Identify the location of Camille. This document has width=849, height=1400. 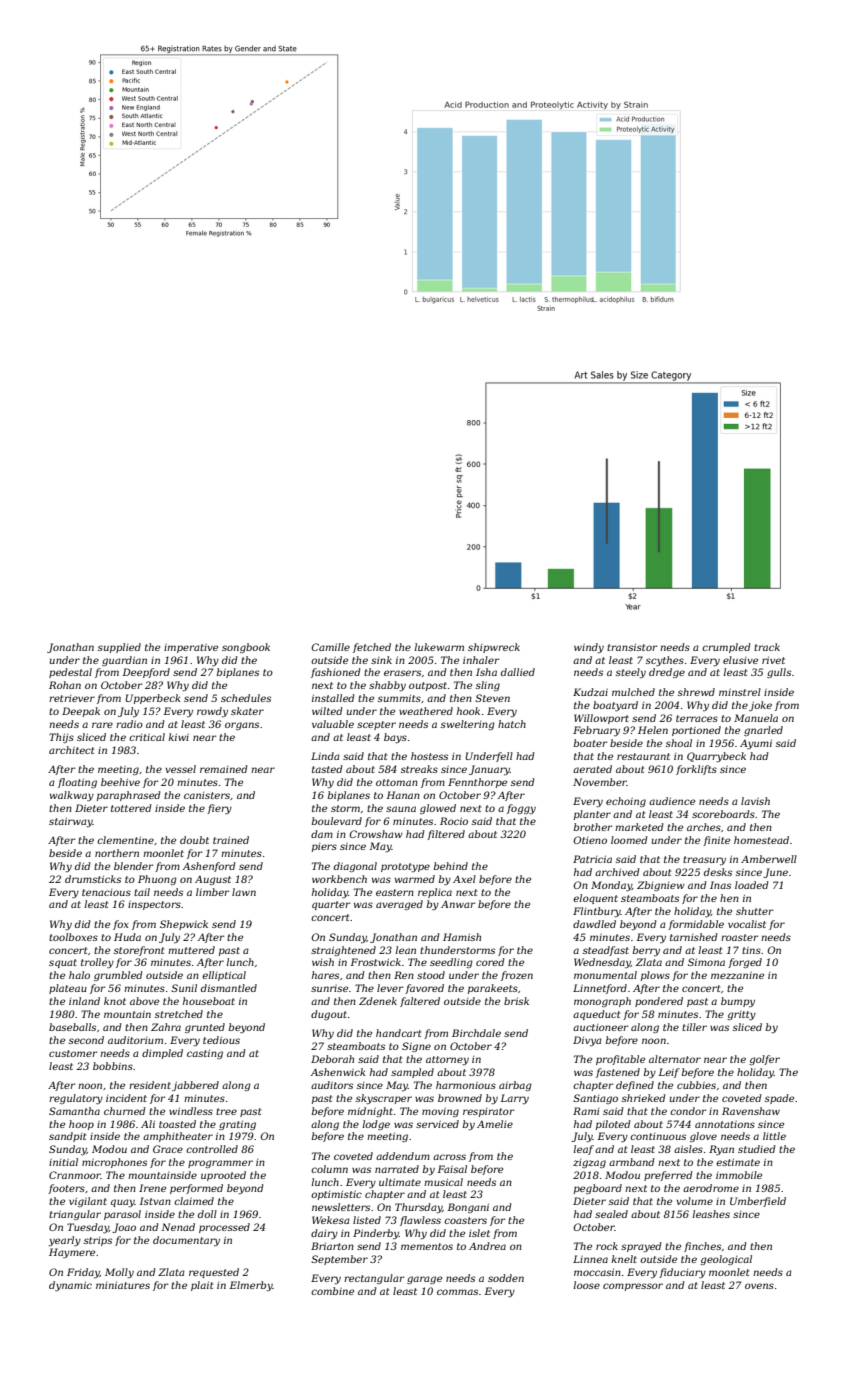
(330, 647).
